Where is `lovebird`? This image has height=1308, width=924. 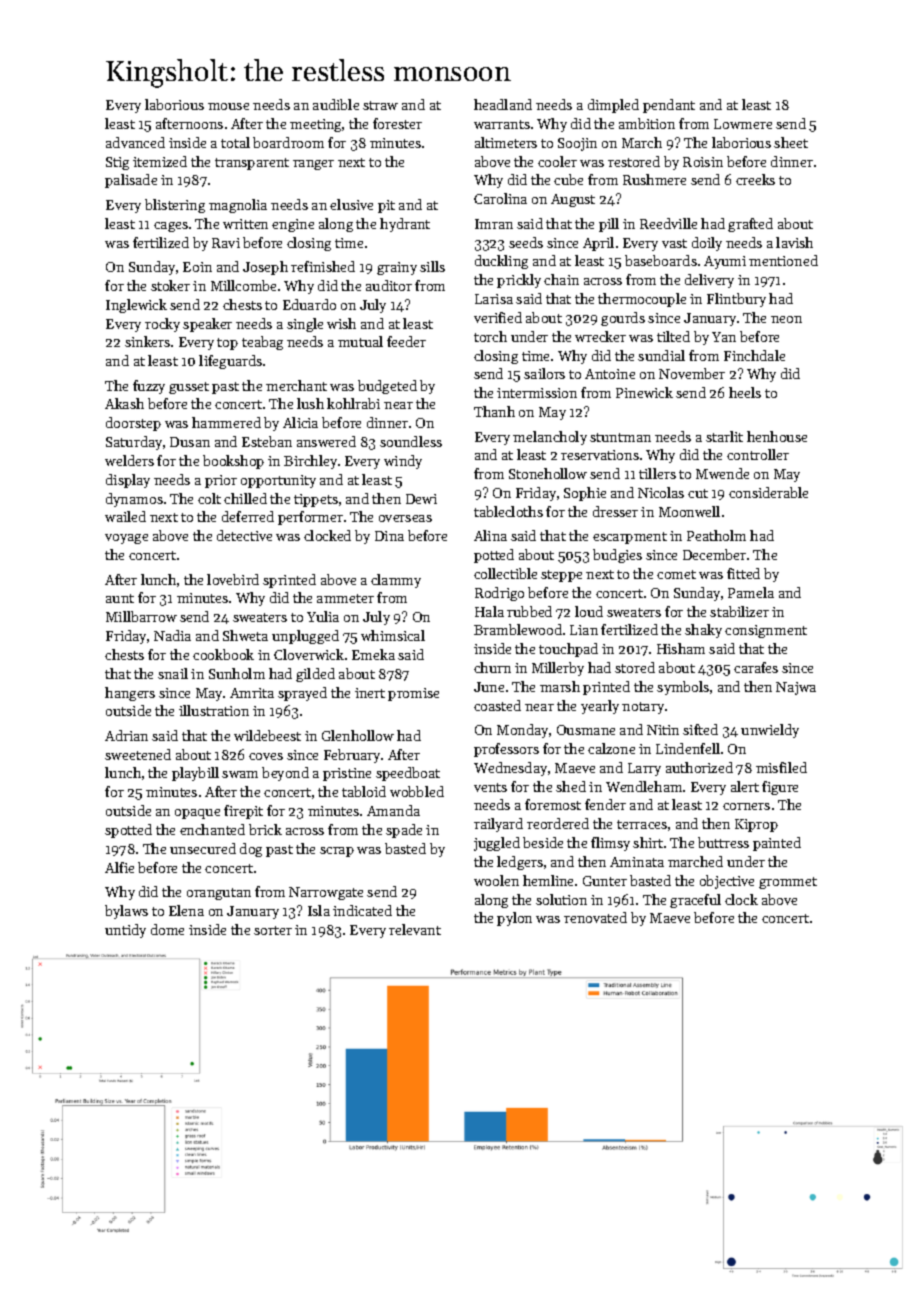 lovebird is located at coordinates (233, 579).
